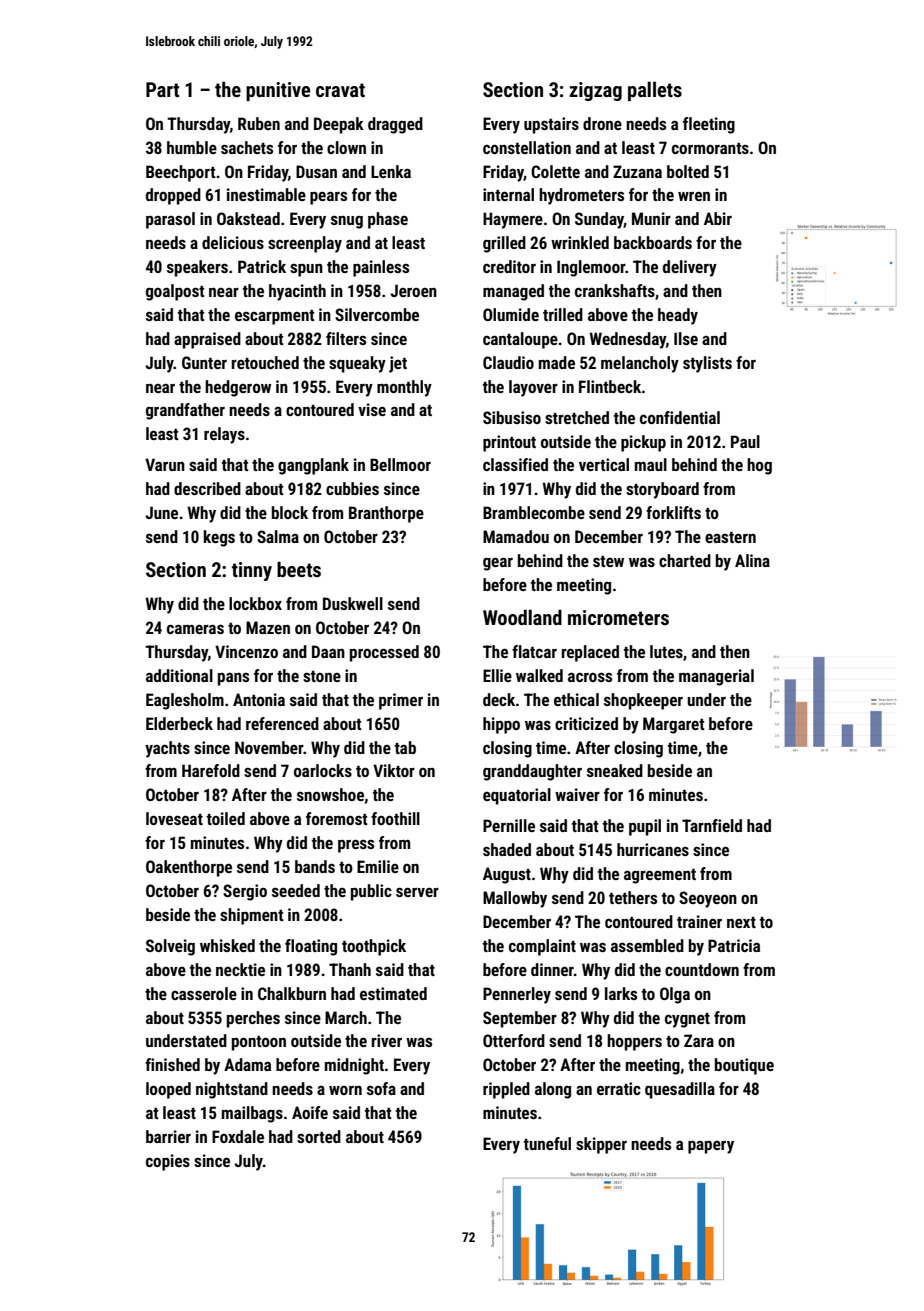 Image resolution: width=924 pixels, height=1311 pixels. I want to click on Chalkburn, so click(292, 993).
